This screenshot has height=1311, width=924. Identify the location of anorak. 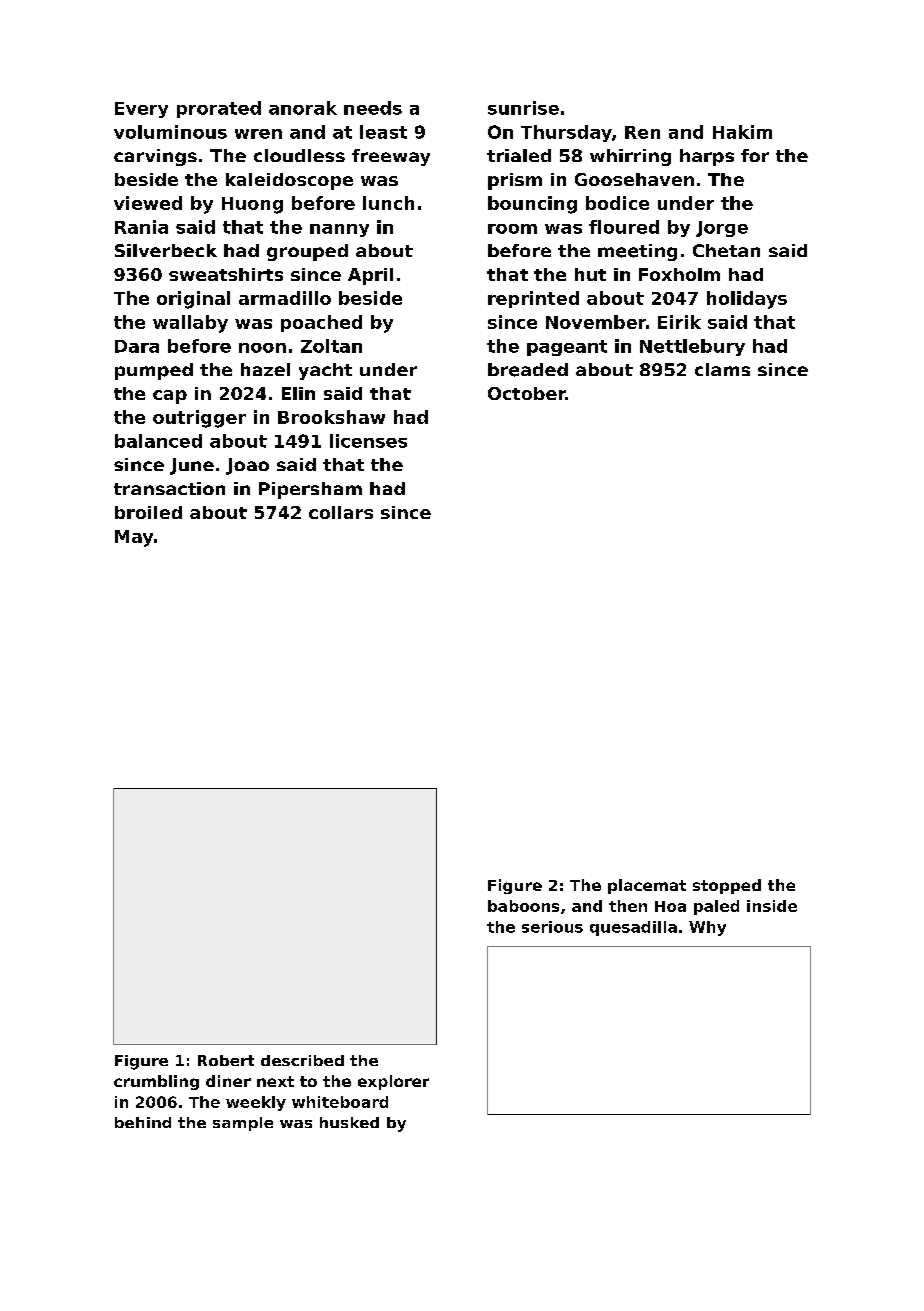
(303, 108).
